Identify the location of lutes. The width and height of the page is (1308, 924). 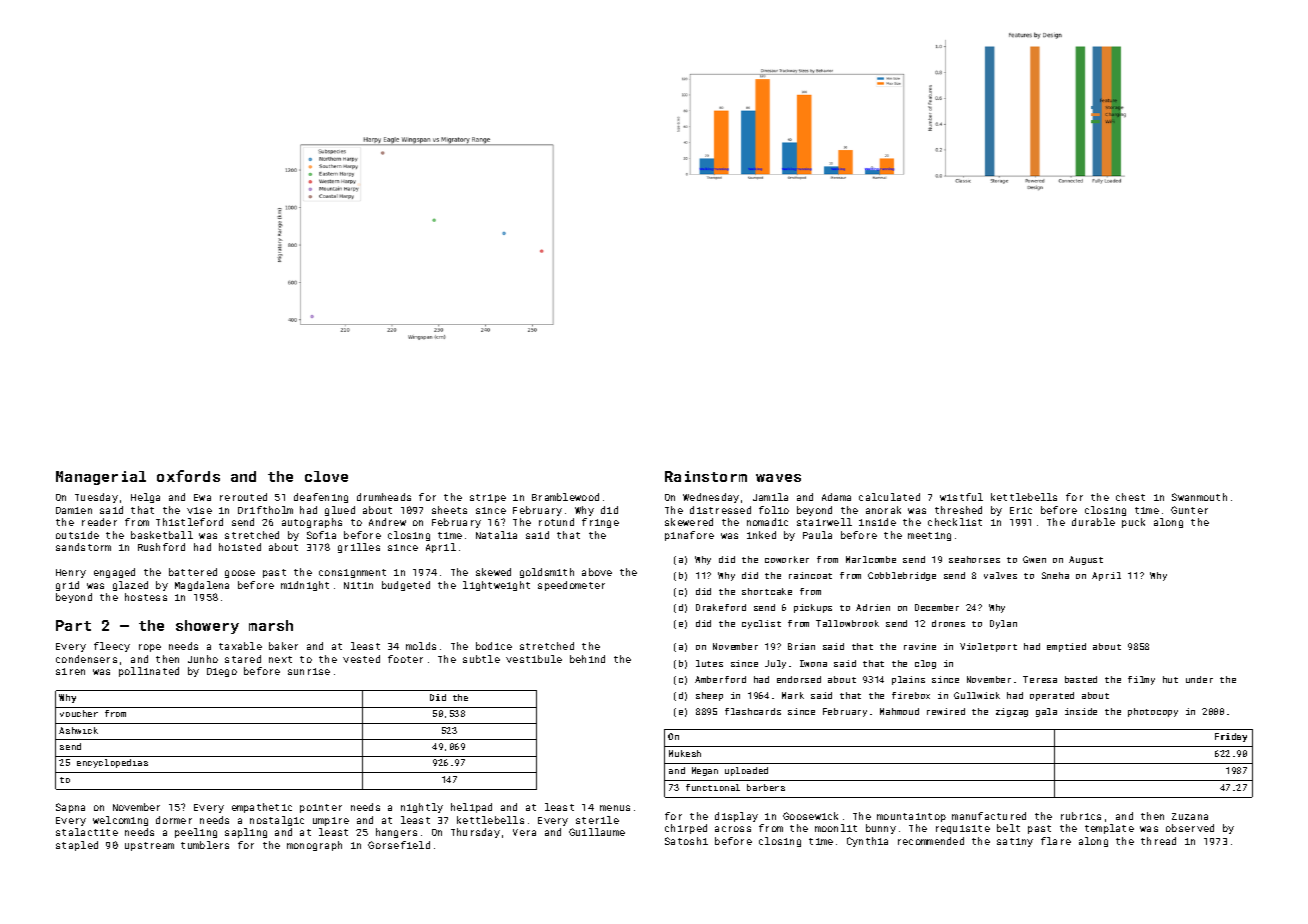
(709, 663).
